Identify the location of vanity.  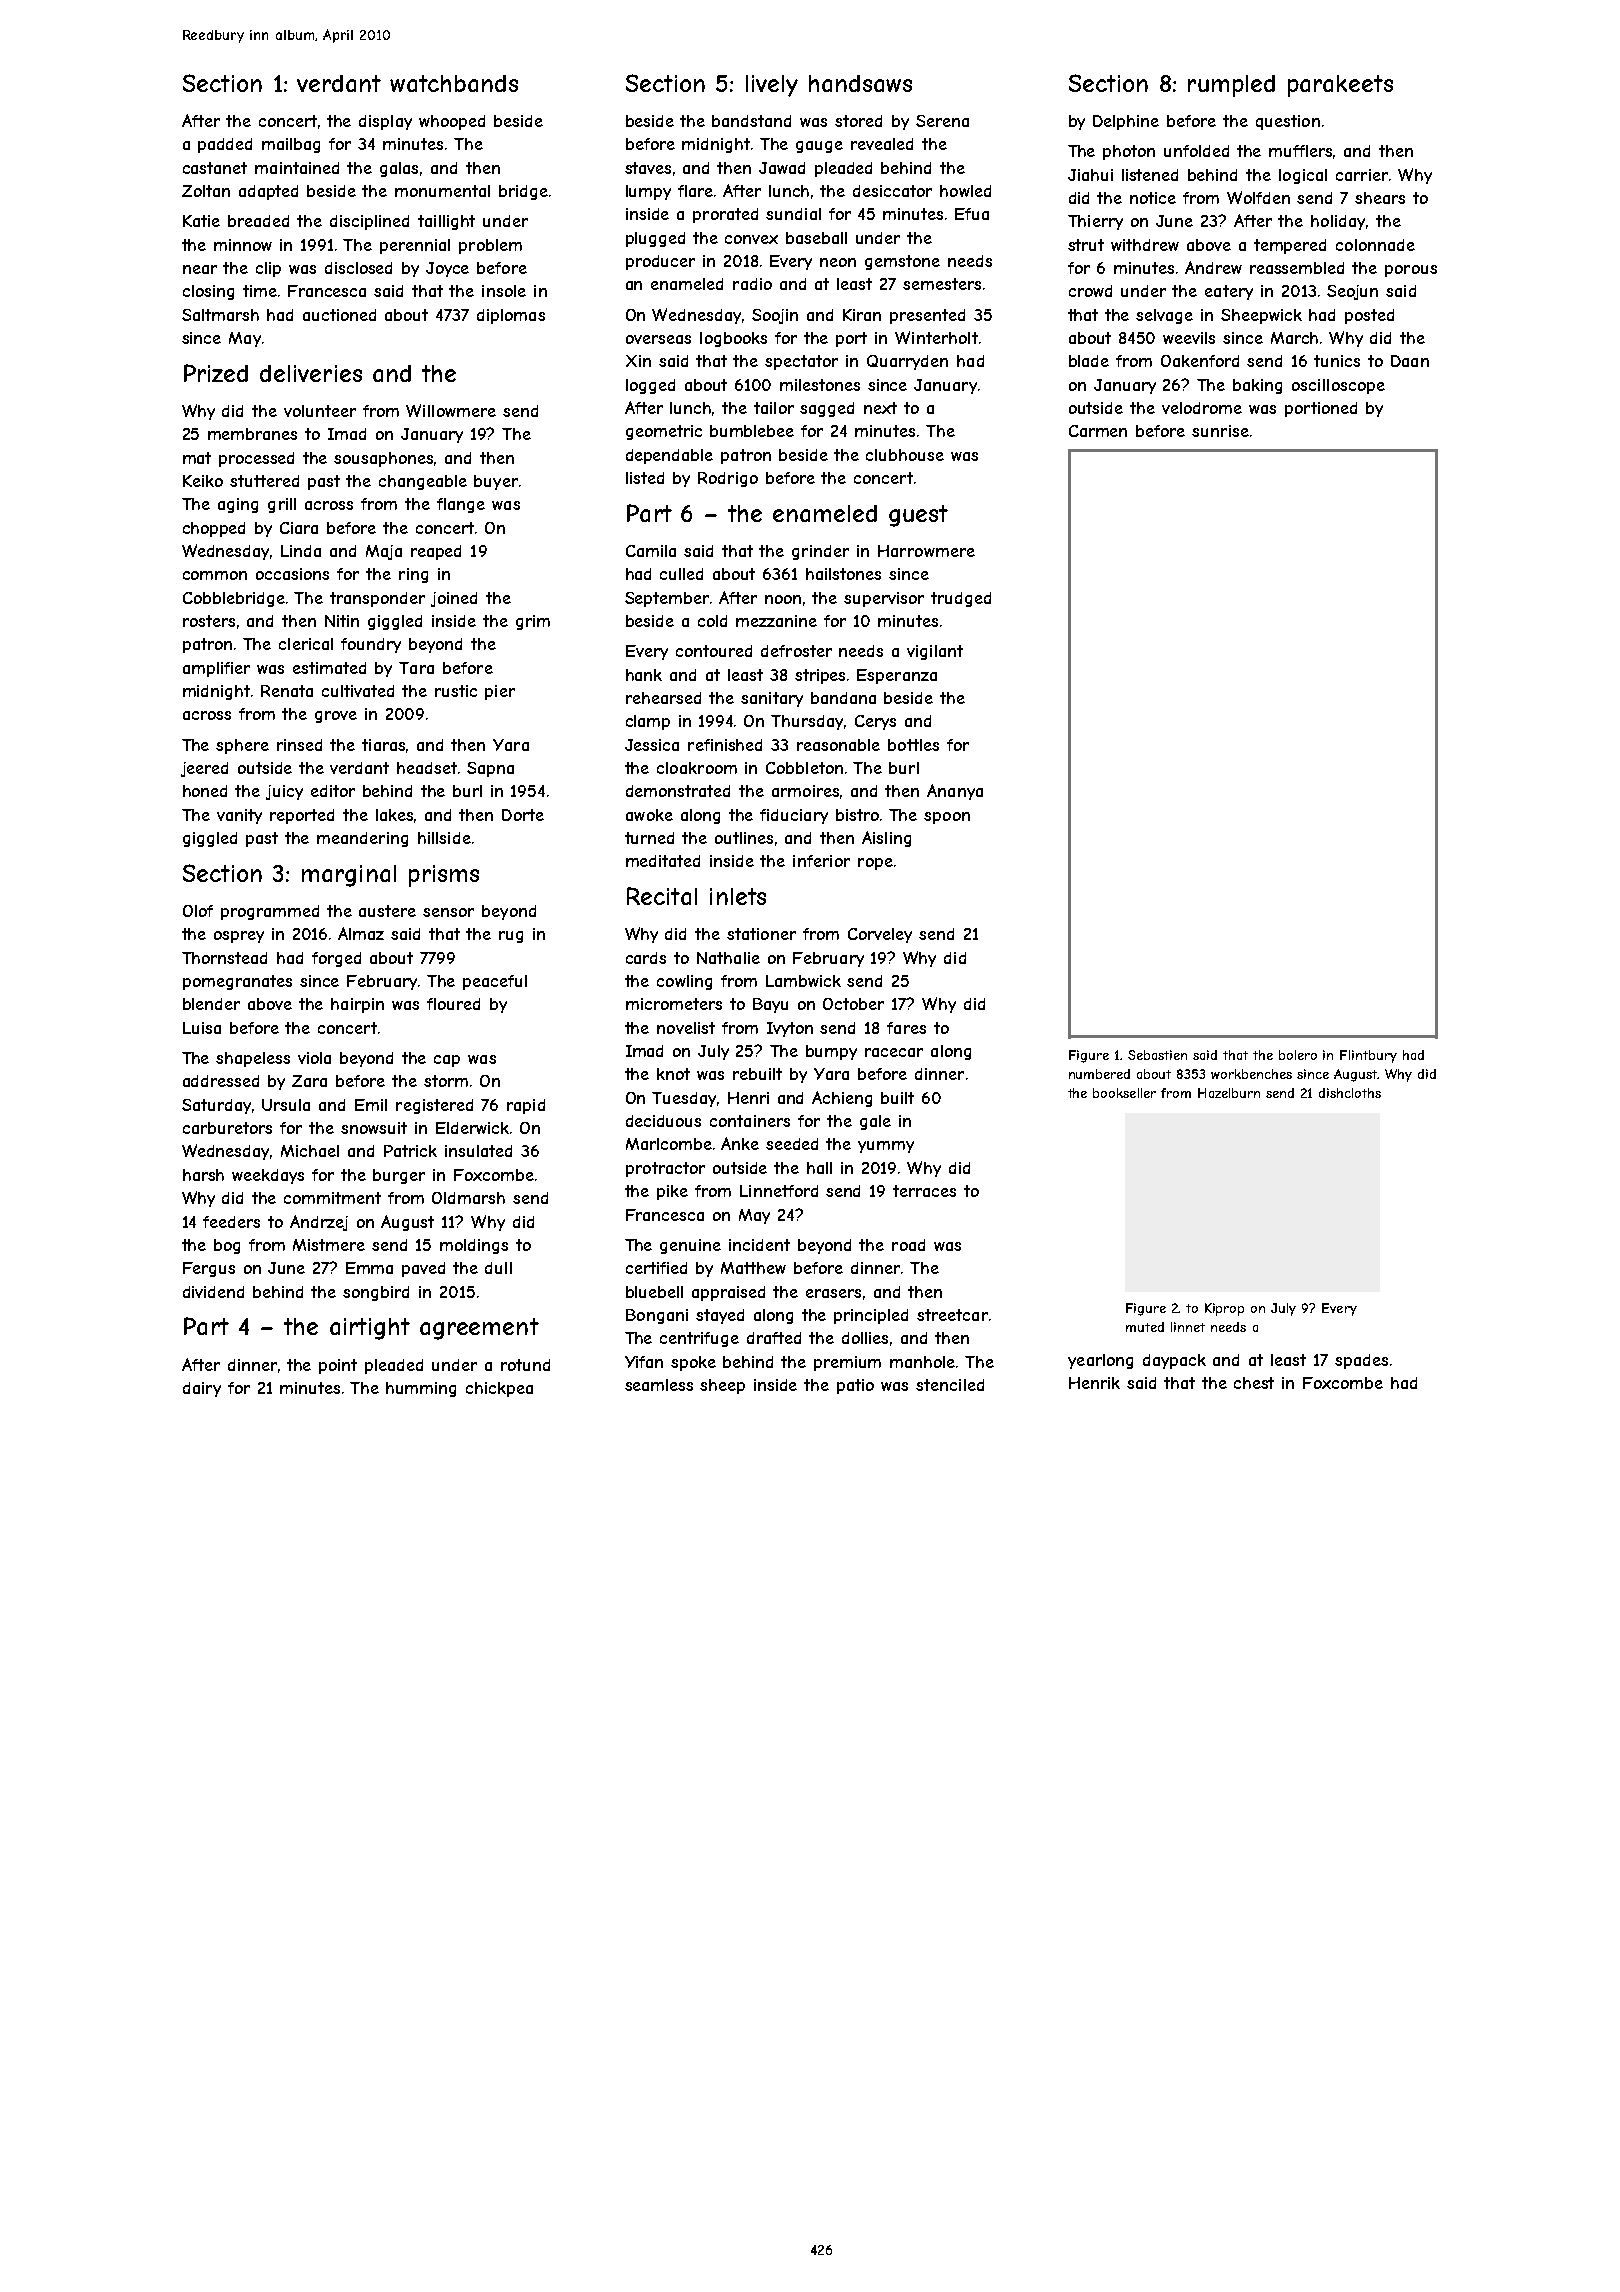
(239, 816).
